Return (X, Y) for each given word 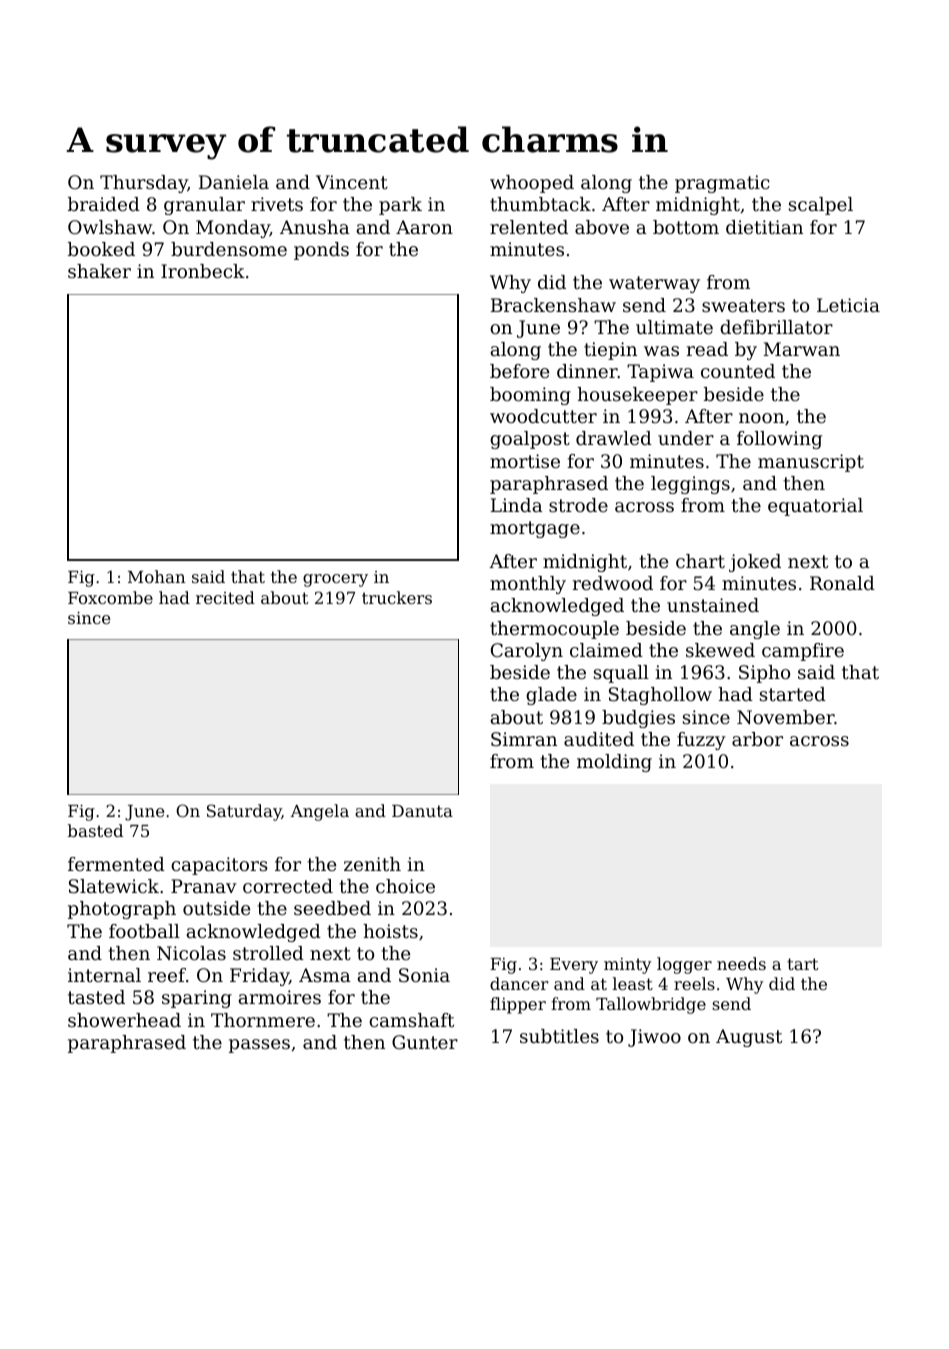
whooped (532, 184)
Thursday (144, 184)
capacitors (219, 866)
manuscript (811, 463)
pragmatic (722, 184)
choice (405, 886)
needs (741, 963)
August (749, 1038)
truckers (397, 597)
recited (225, 597)
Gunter (425, 1042)
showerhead (124, 1020)
